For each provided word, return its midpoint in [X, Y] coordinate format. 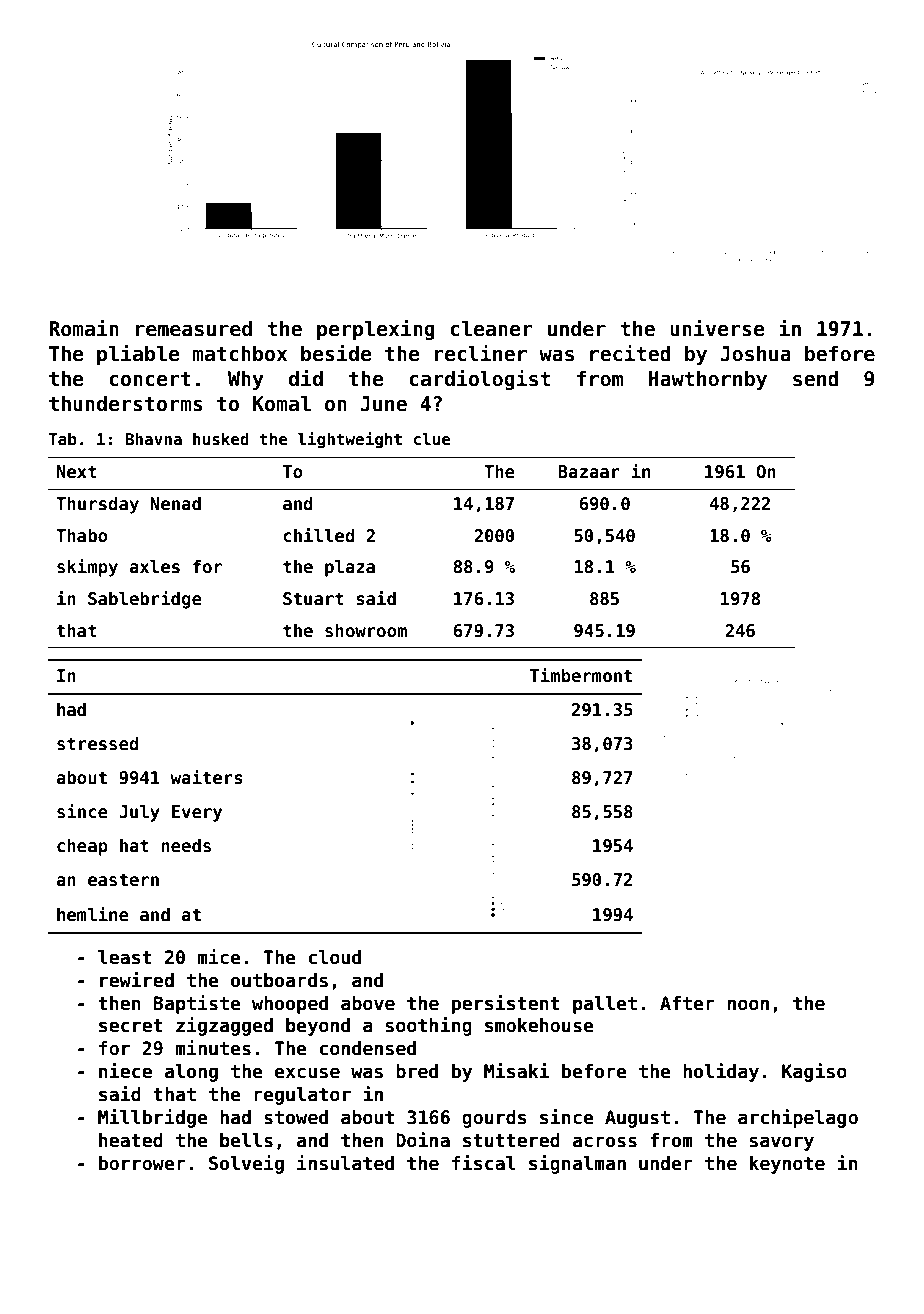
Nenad [175, 503]
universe [717, 328]
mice [219, 957]
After [687, 1003]
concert [150, 379]
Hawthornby [708, 380]
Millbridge [153, 1118]
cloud [335, 957]
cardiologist [479, 380]
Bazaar [589, 472]
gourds [494, 1119]
